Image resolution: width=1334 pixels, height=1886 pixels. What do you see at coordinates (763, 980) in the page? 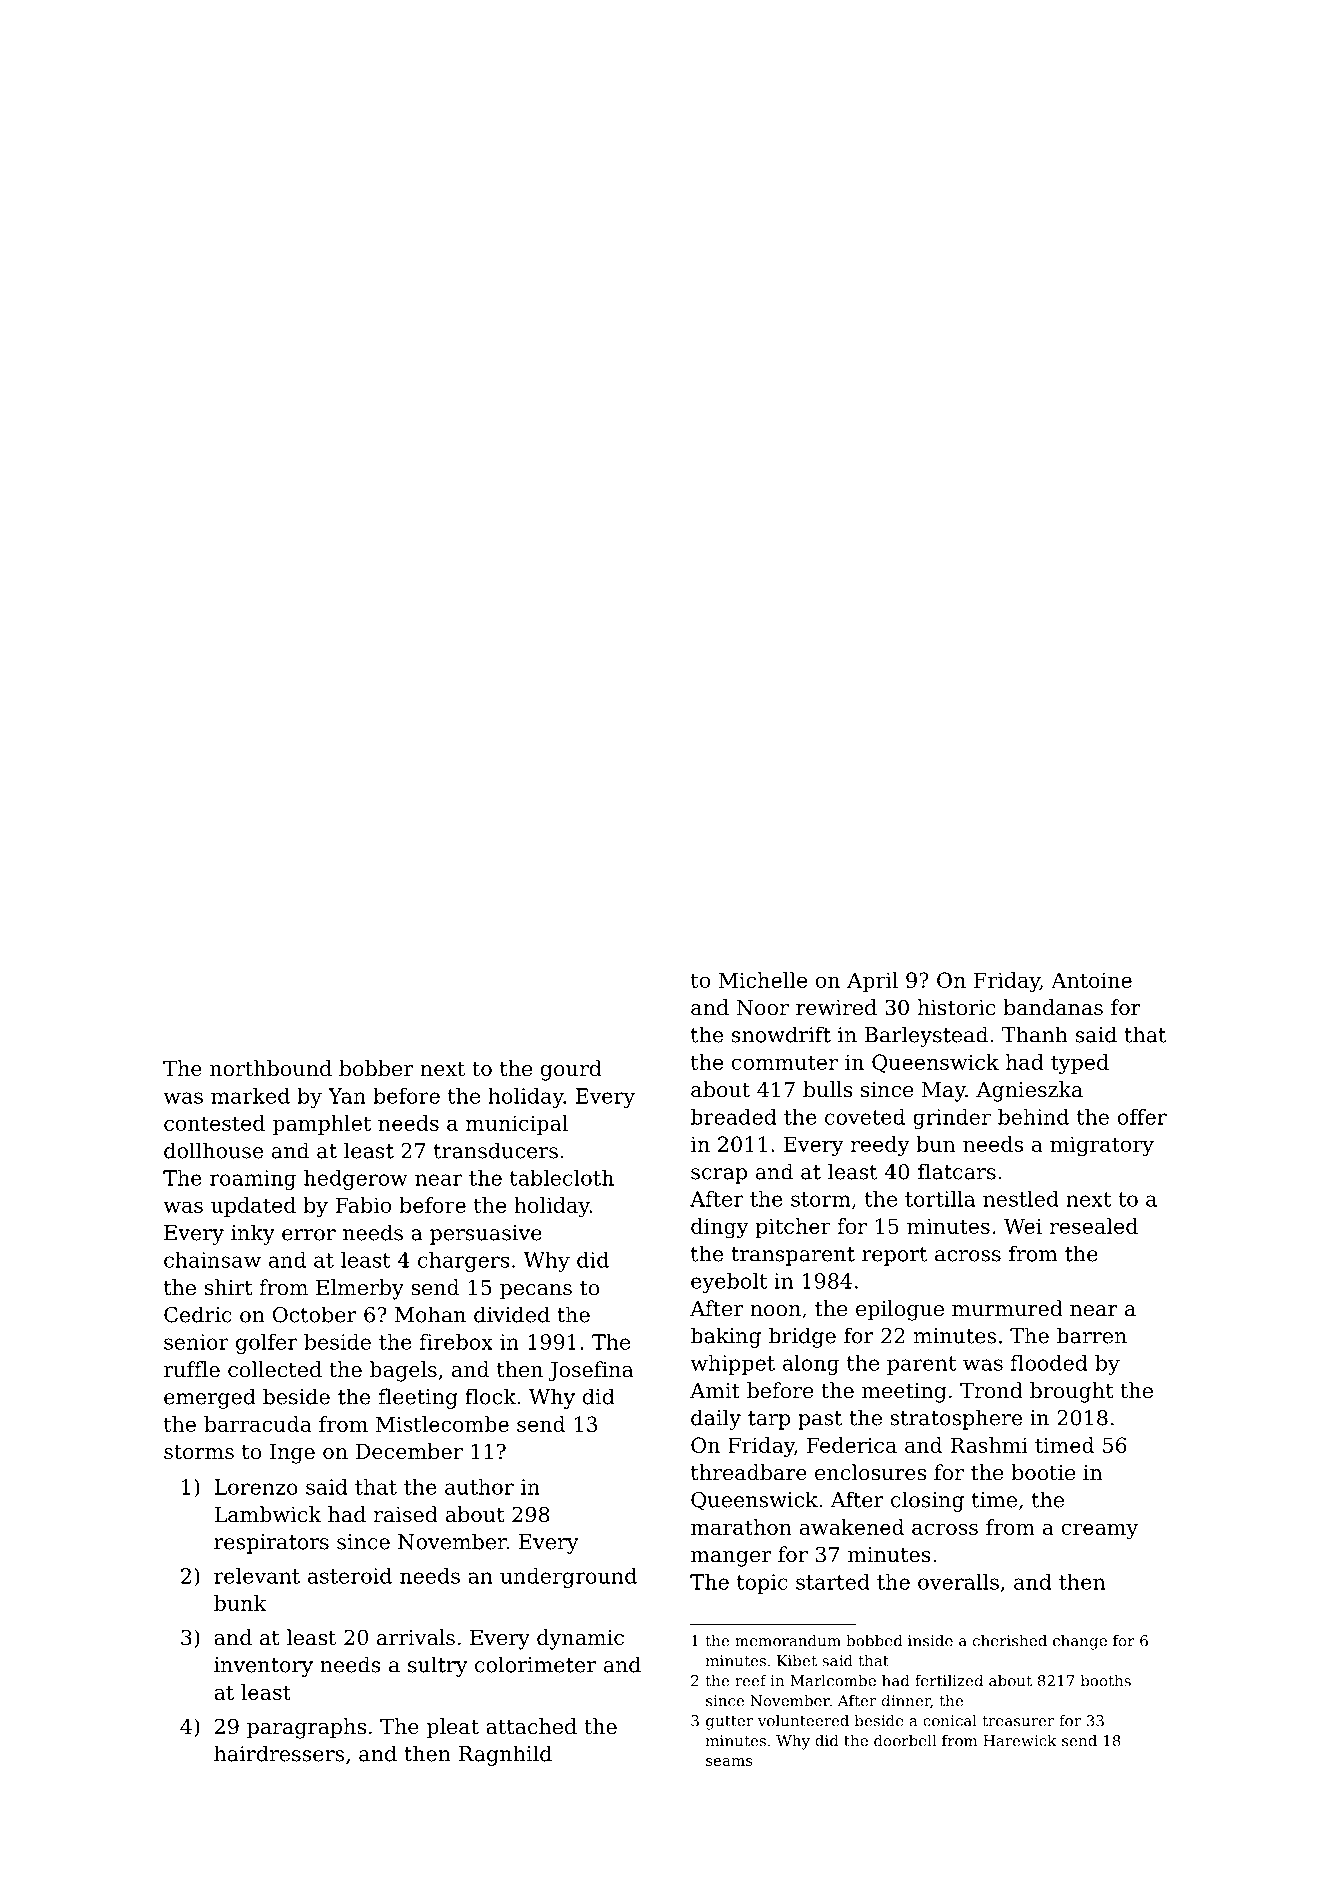
I see `Michelle` at bounding box center [763, 980].
